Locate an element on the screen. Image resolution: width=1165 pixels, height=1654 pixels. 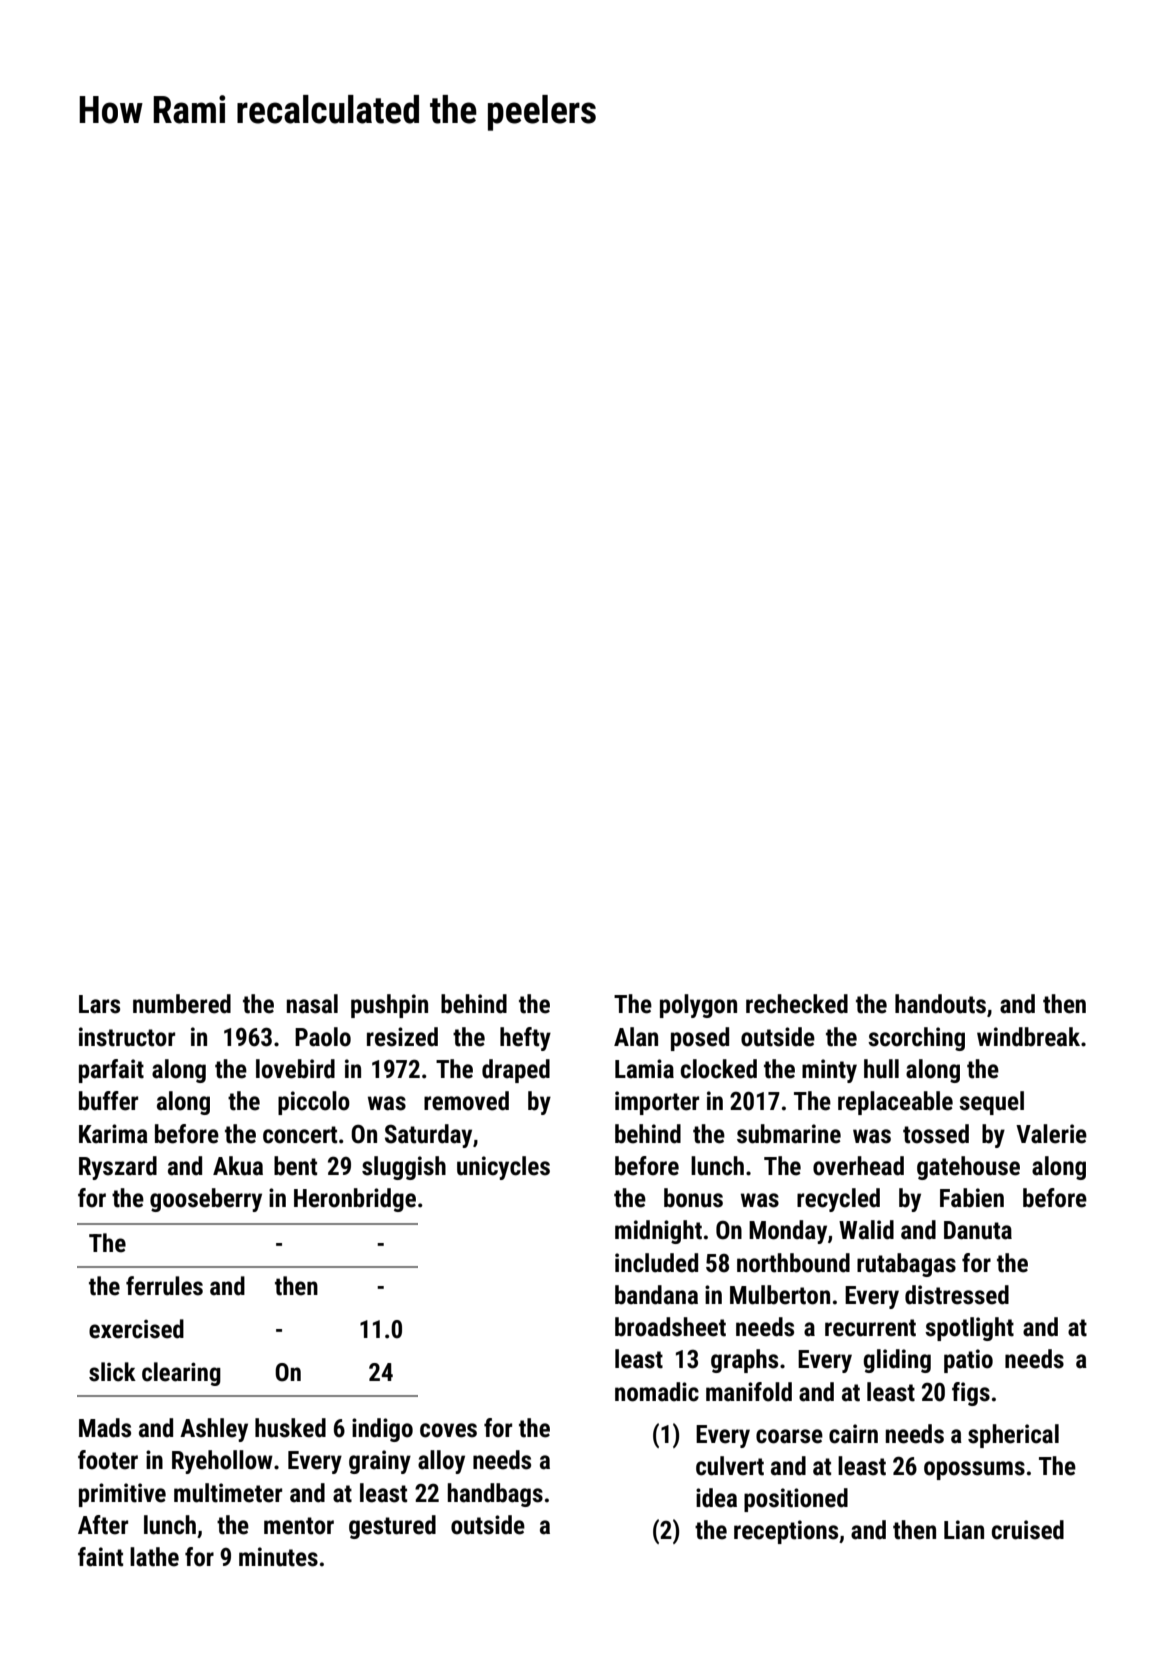
cruised is located at coordinates (1028, 1530).
